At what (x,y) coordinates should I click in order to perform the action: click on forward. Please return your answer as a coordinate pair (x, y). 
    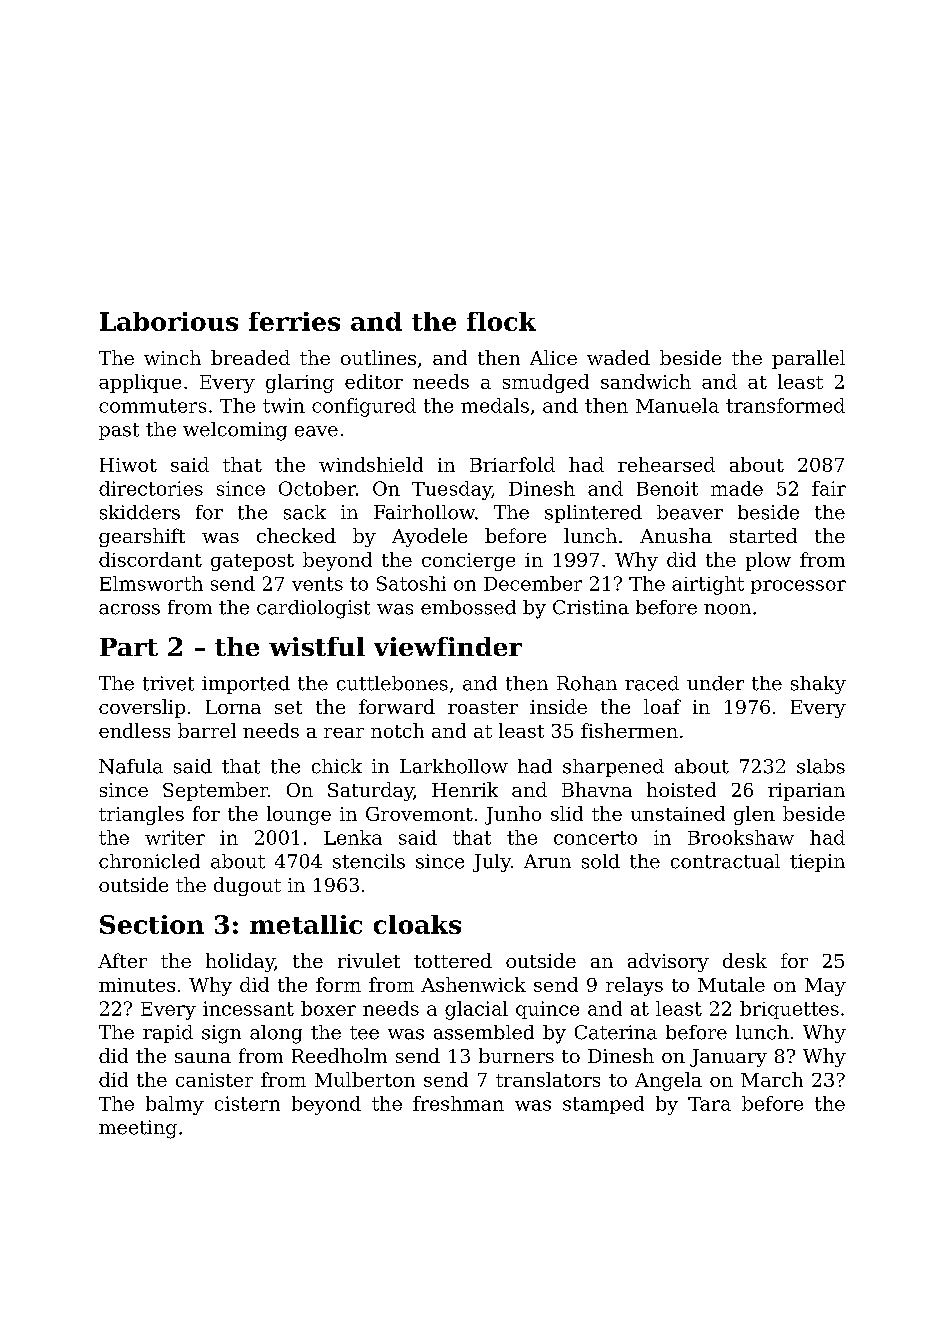
    Looking at the image, I should click on (397, 706).
